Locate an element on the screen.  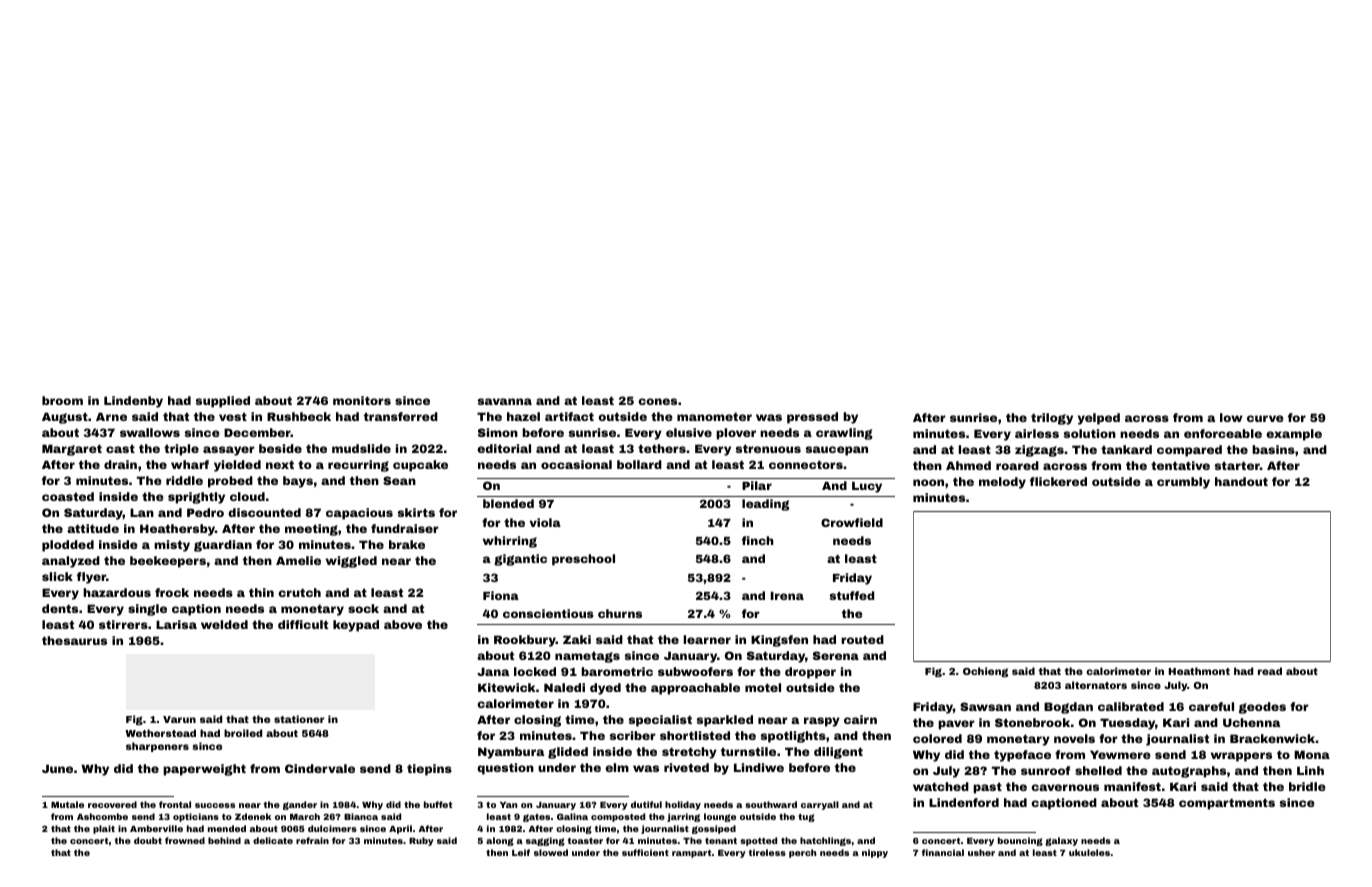
Margaret is located at coordinates (72, 450).
